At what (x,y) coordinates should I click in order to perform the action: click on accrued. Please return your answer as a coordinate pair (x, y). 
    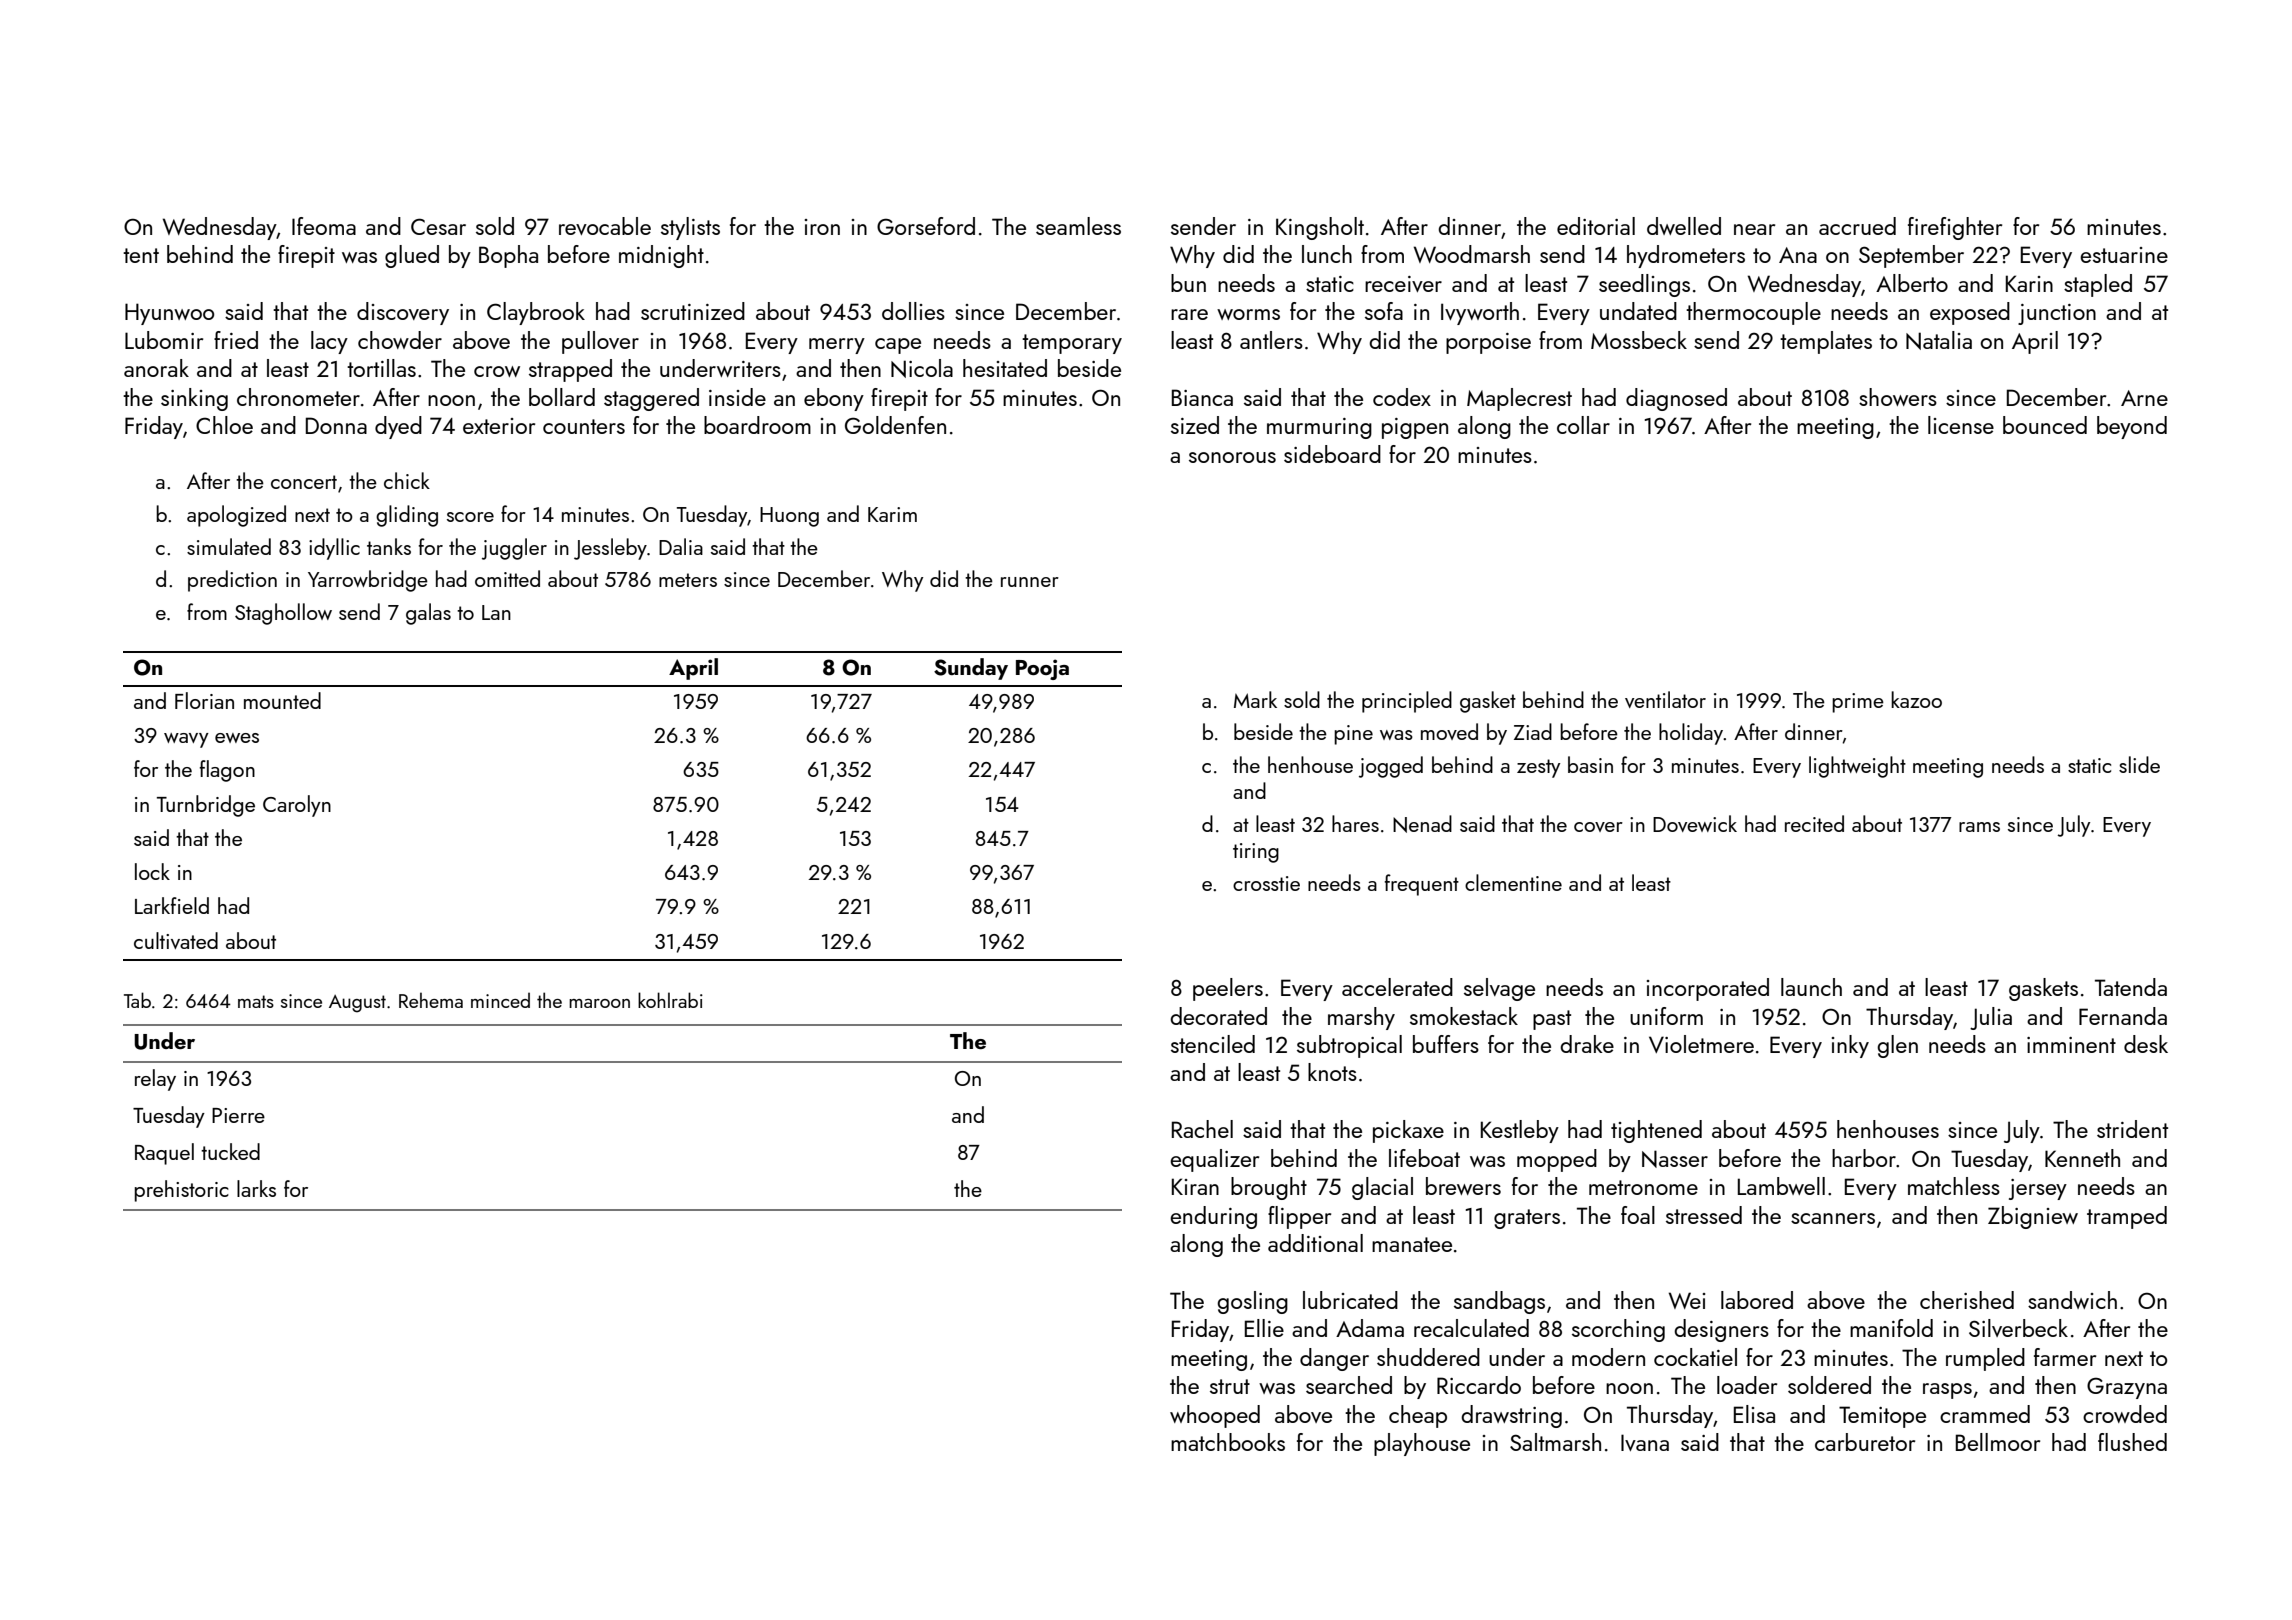
    Looking at the image, I should click on (1857, 226).
